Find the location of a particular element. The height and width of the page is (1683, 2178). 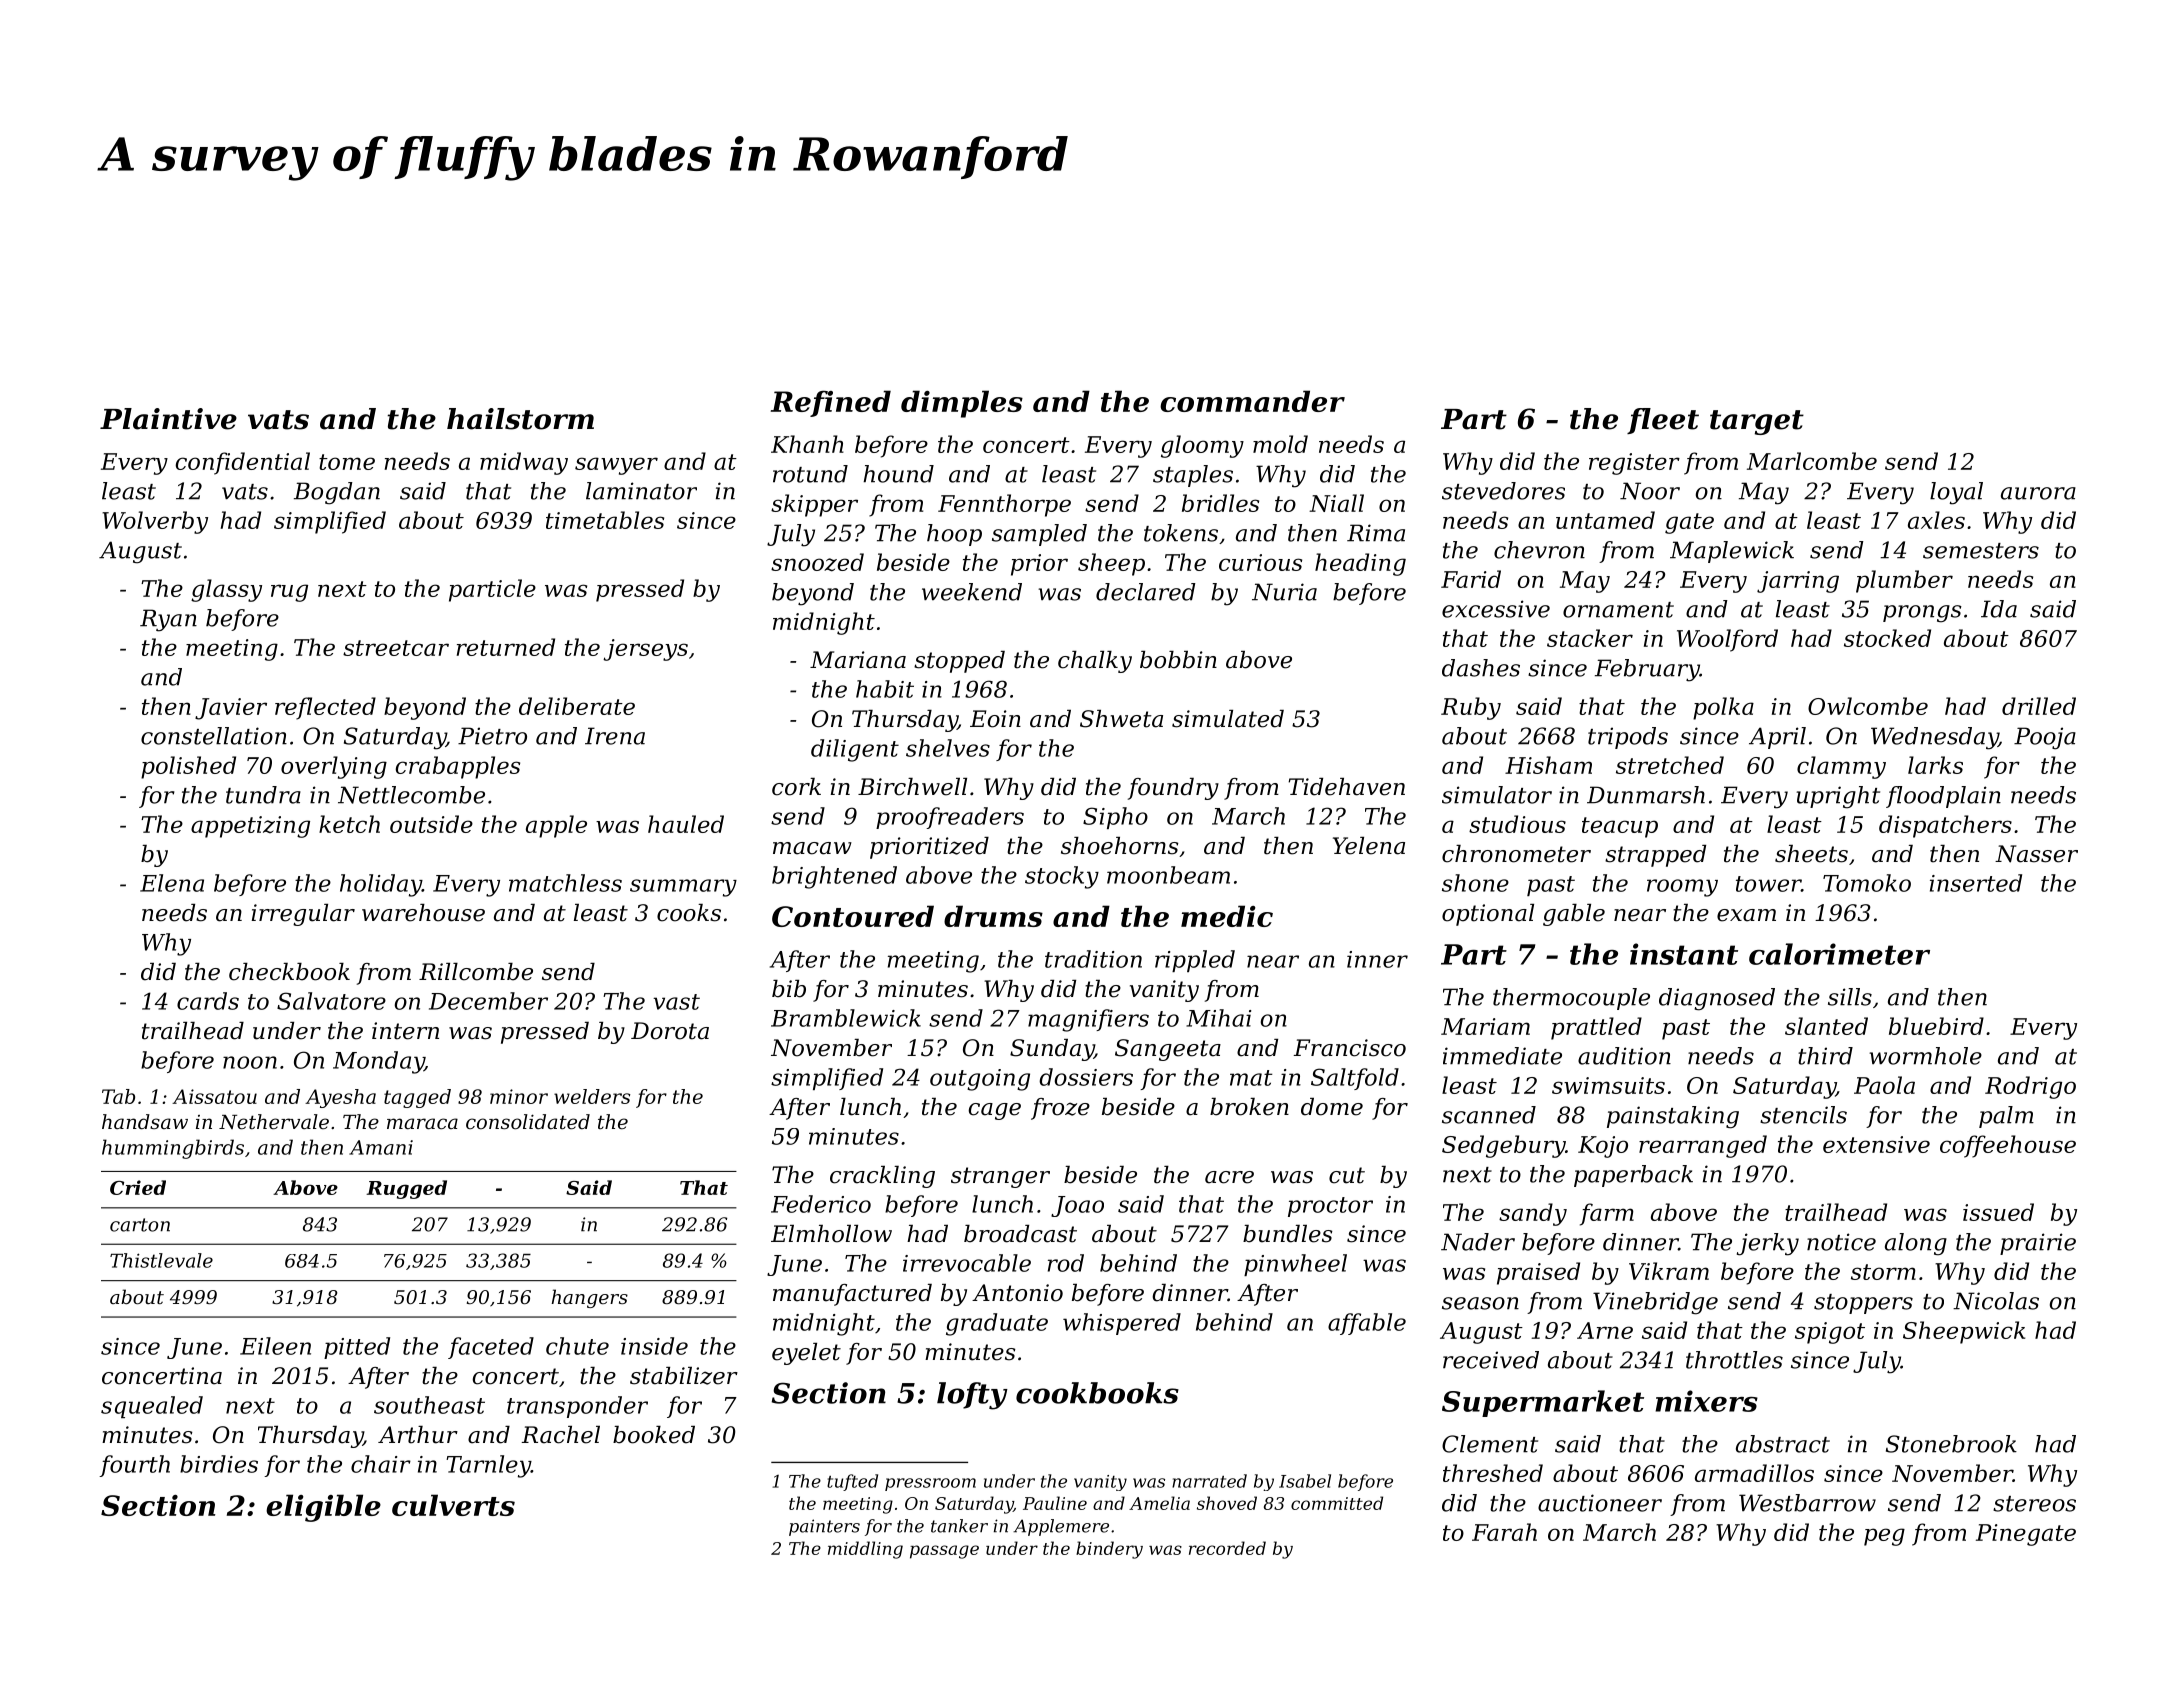

Rodrigo is located at coordinates (2030, 1087).
